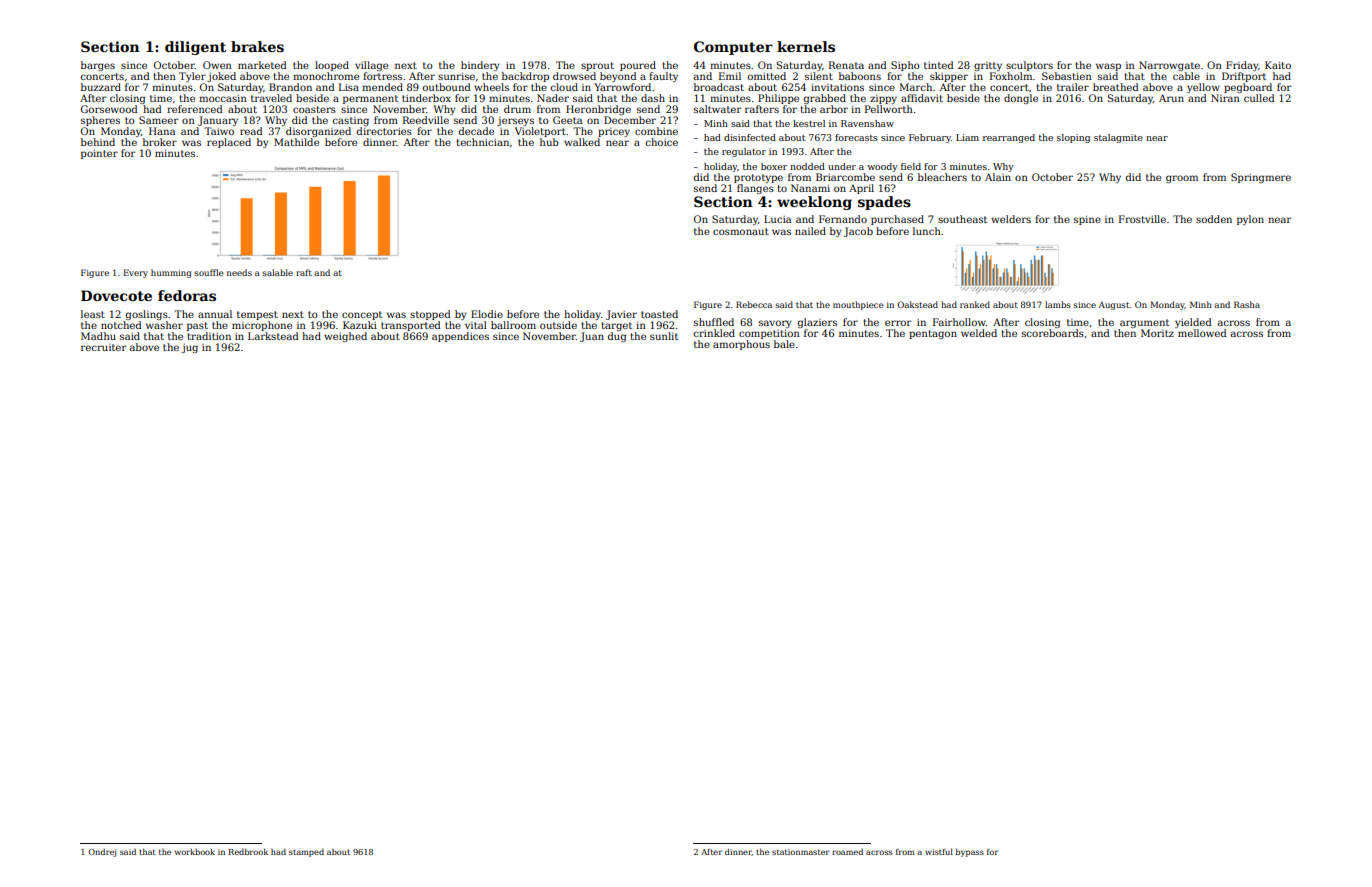 The image size is (1372, 887). I want to click on cosmonaut, so click(741, 231).
